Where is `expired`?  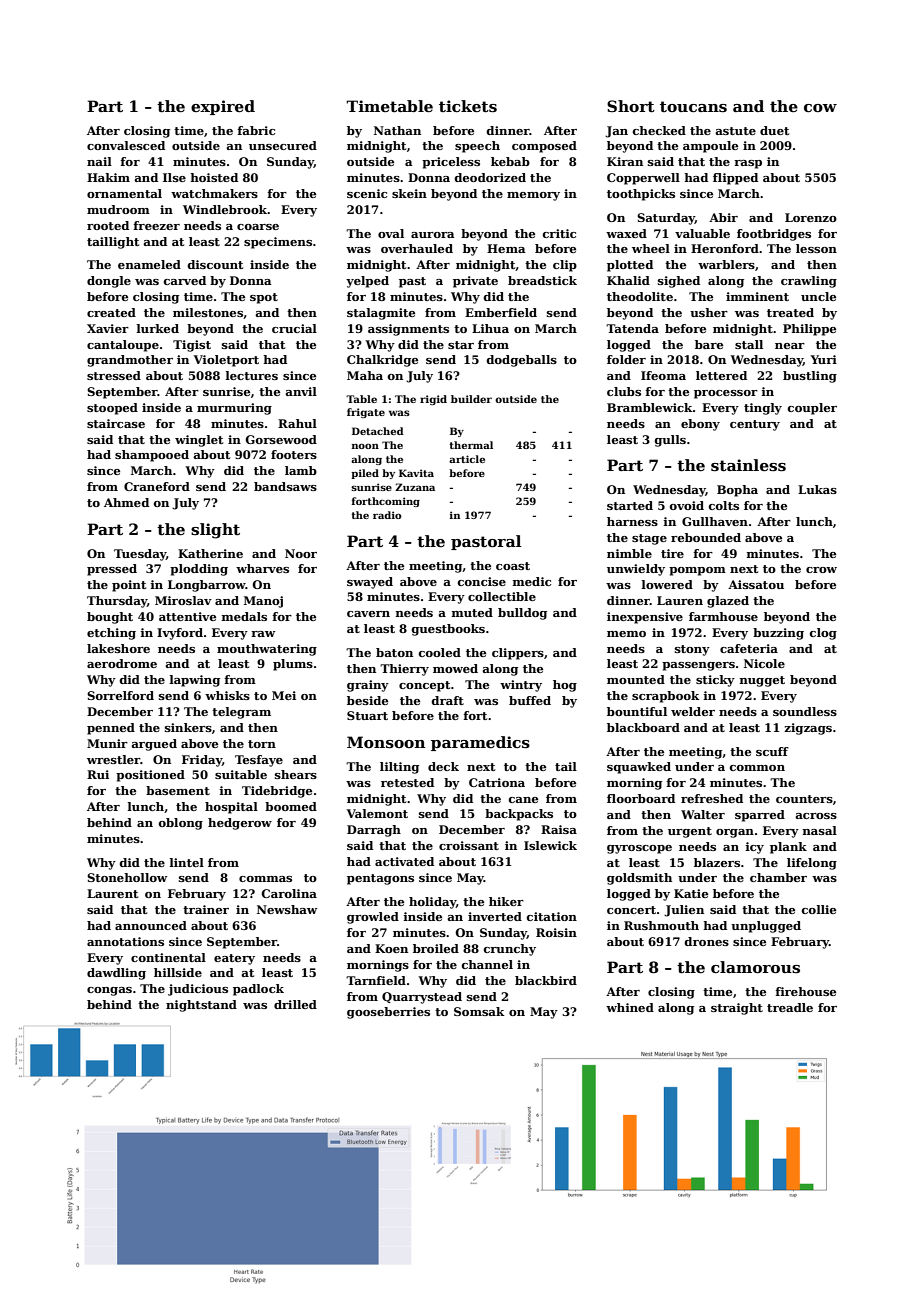
expired is located at coordinates (223, 107).
